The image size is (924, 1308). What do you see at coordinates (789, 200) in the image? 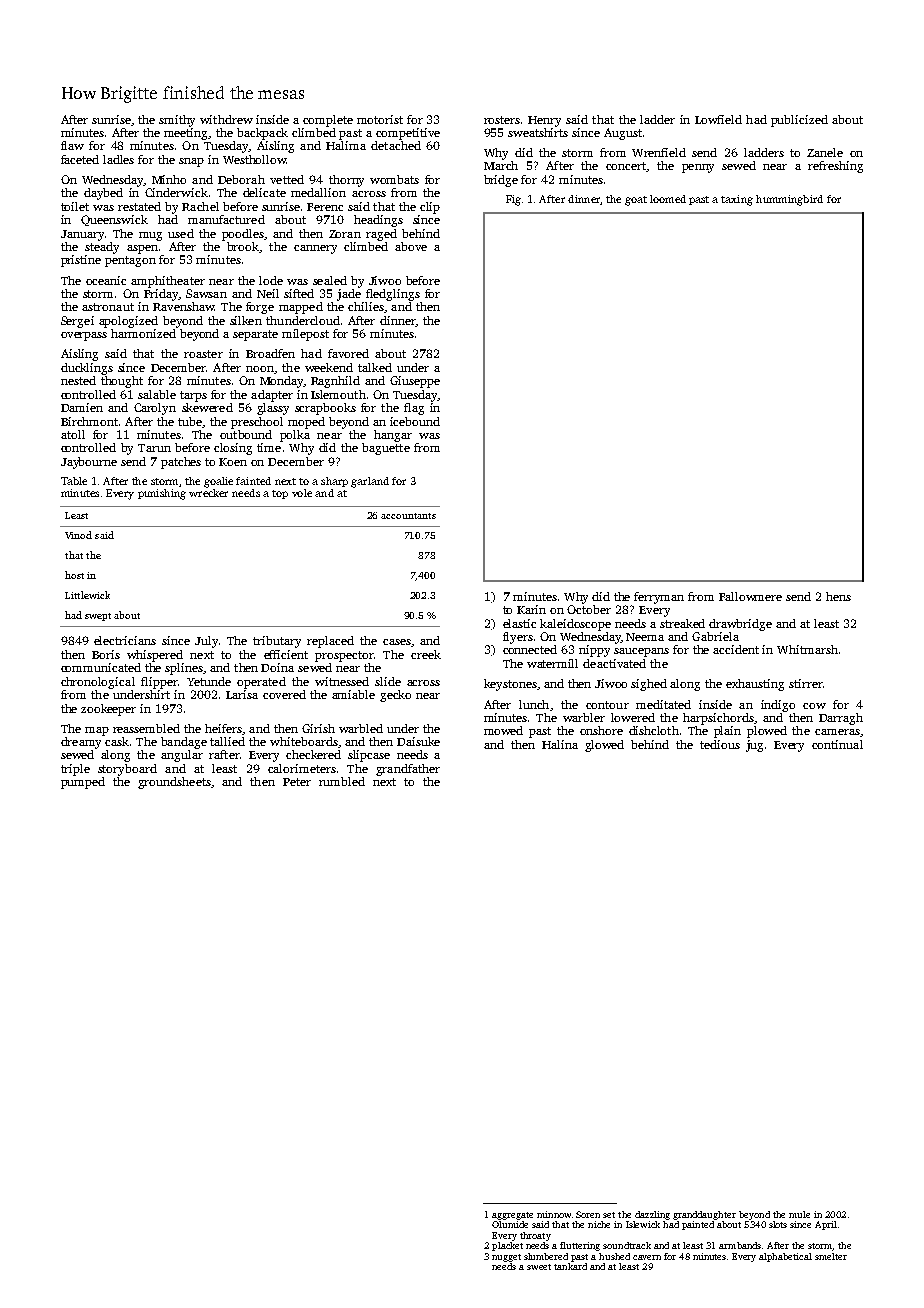
I see `hummingbird` at bounding box center [789, 200].
